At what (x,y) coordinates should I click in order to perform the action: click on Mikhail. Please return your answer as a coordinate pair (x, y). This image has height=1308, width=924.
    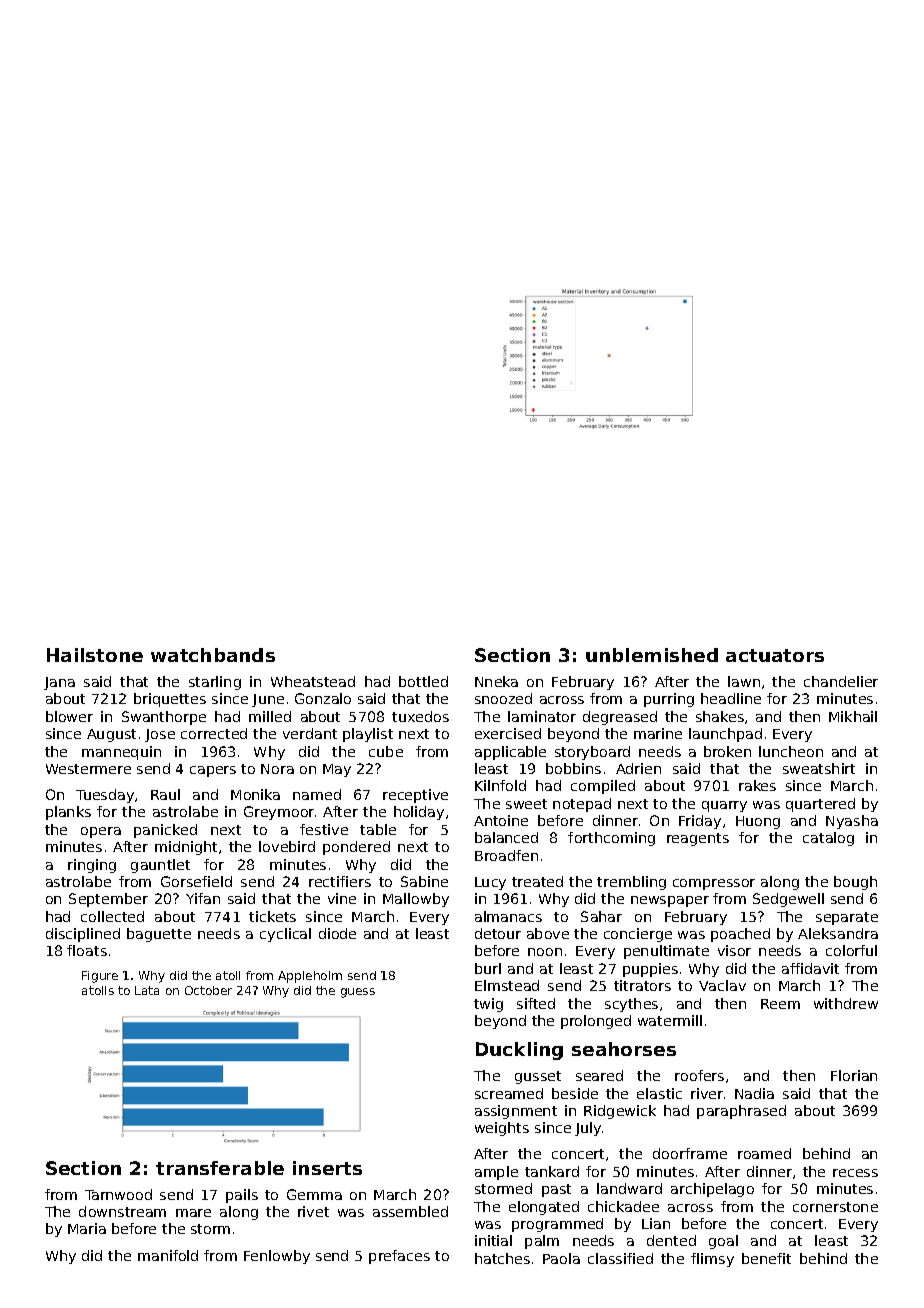
    Looking at the image, I should click on (853, 716).
